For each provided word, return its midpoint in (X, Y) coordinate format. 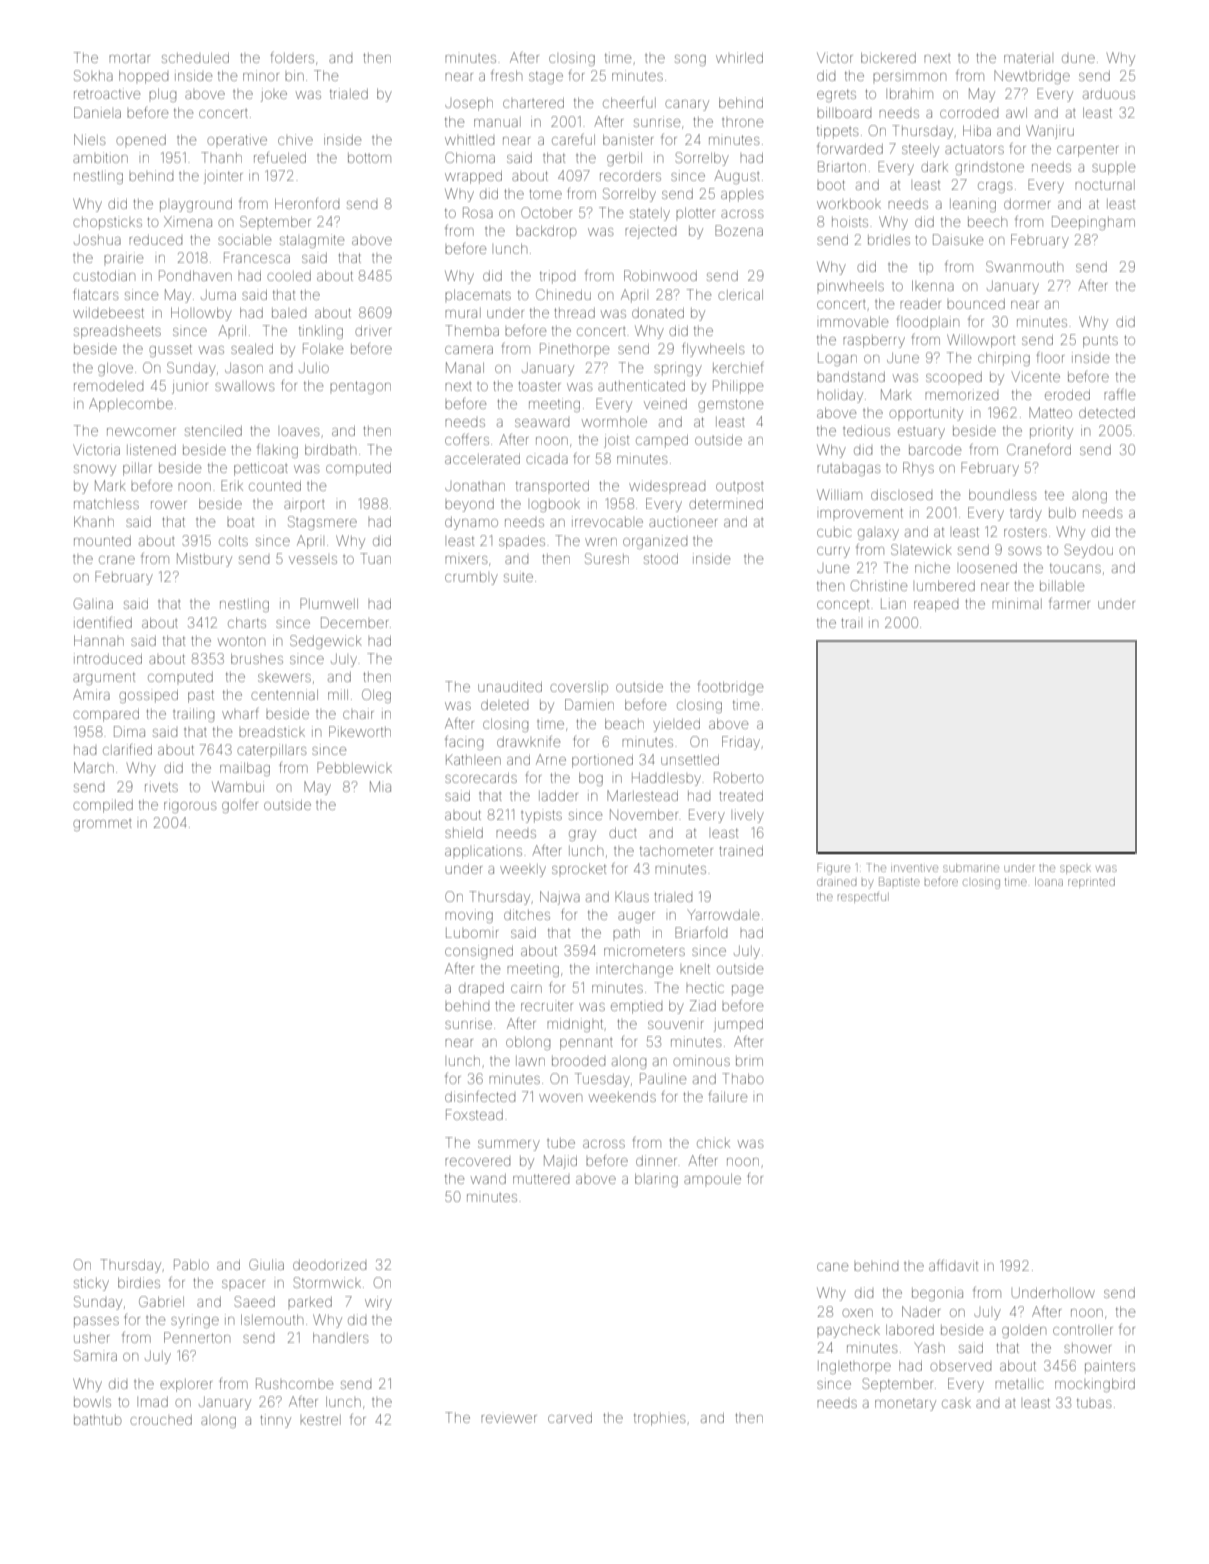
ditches (527, 914)
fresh (506, 75)
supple (1114, 169)
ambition (100, 157)
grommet (102, 825)
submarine (971, 868)
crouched (161, 1420)
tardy (1026, 514)
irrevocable (607, 521)
